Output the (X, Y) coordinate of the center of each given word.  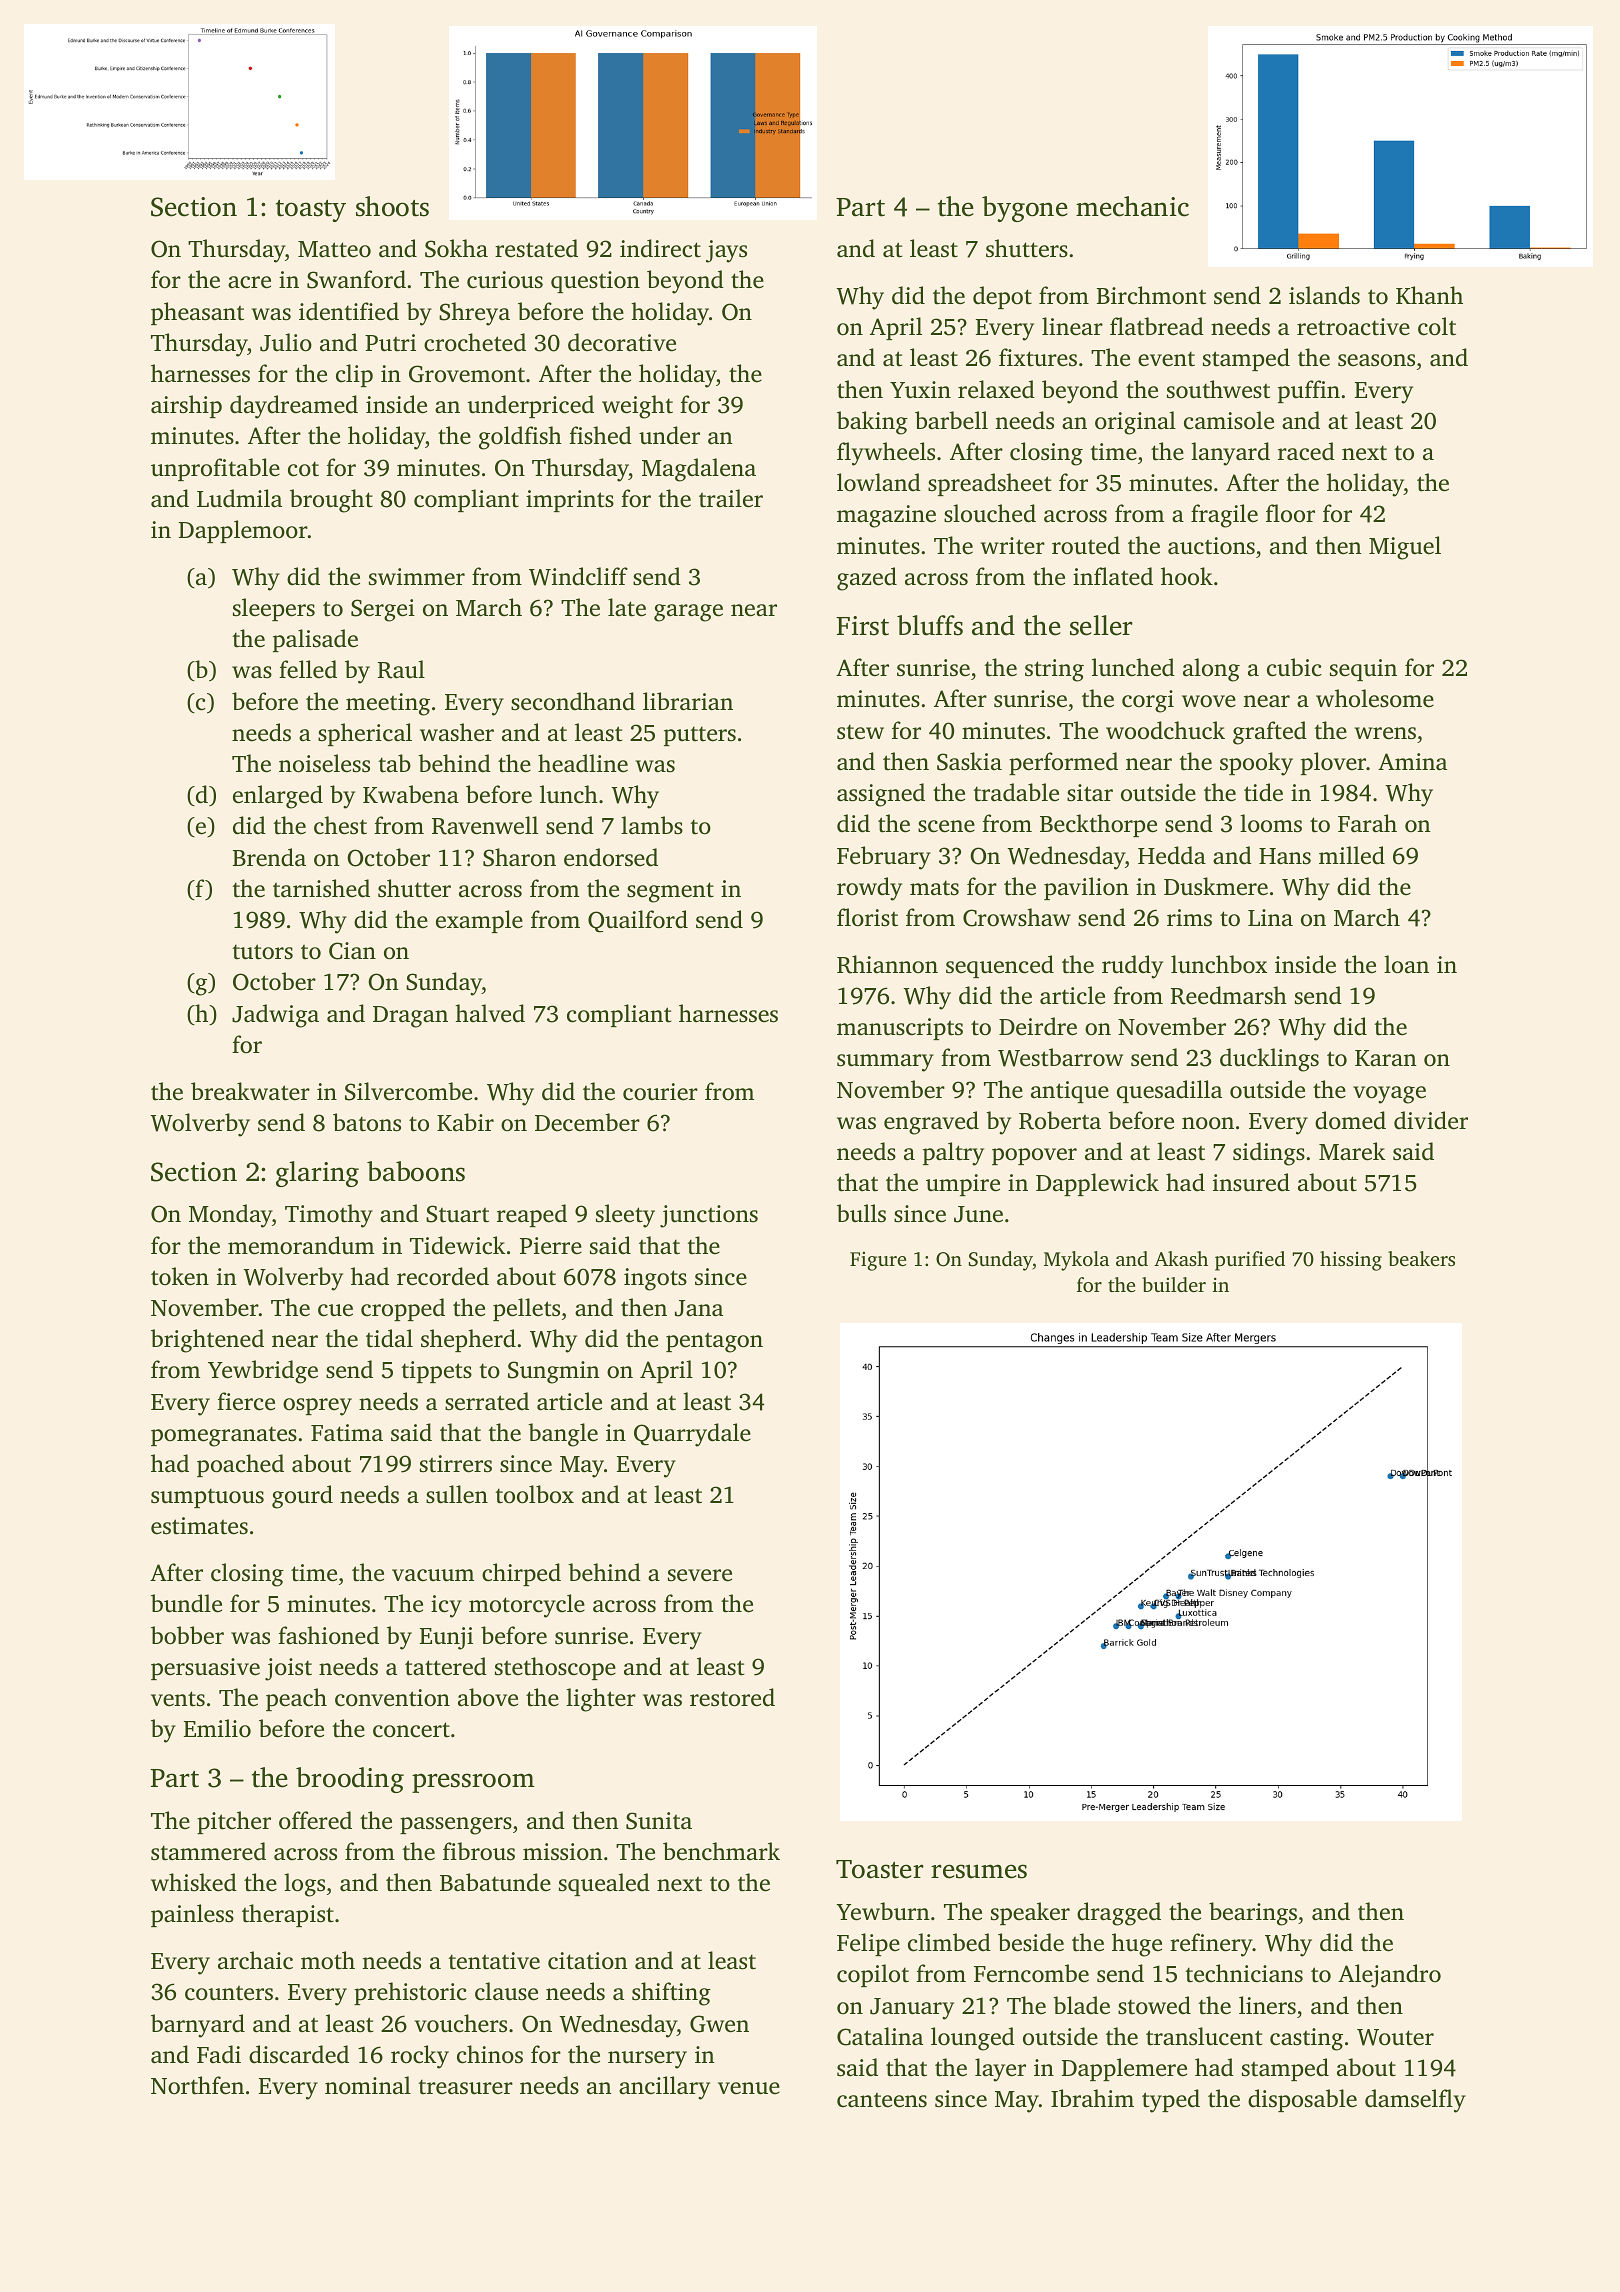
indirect (660, 248)
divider (1431, 1120)
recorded (443, 1276)
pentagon (714, 1343)
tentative (494, 1961)
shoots (392, 206)
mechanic (1132, 206)
